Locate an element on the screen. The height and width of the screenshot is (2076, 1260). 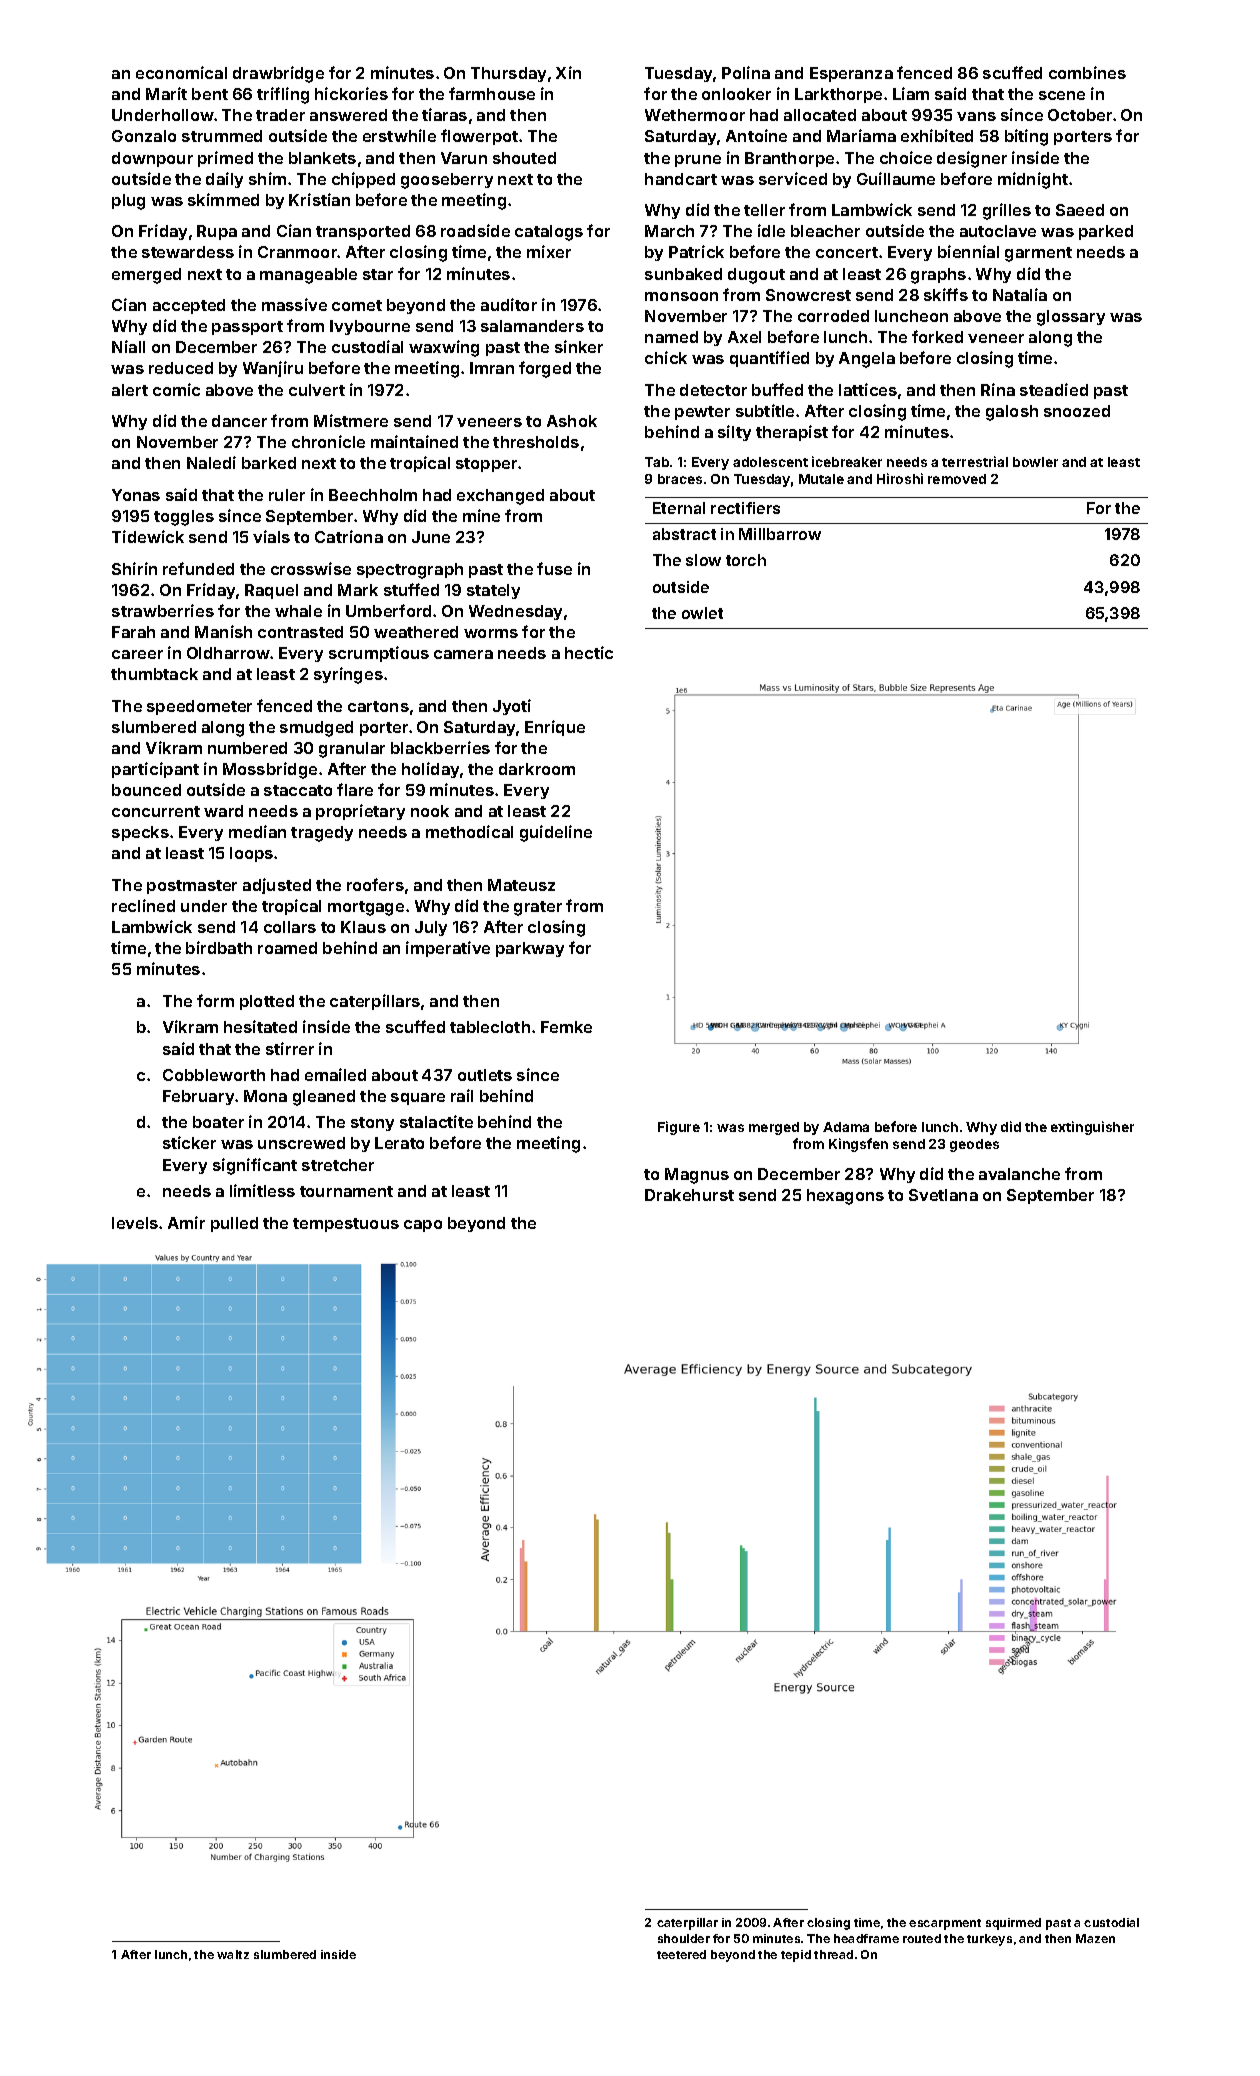
plug is located at coordinates (128, 202).
